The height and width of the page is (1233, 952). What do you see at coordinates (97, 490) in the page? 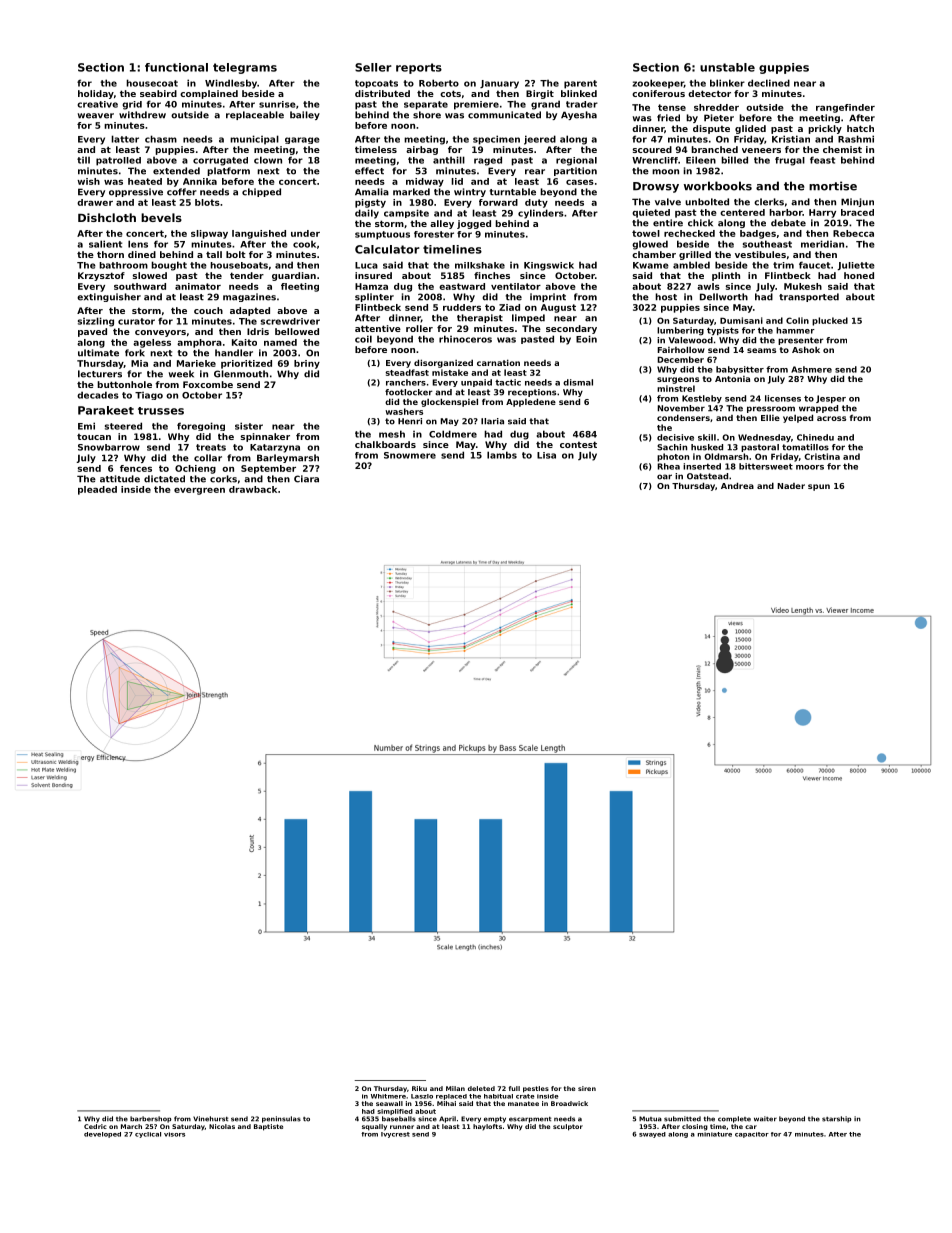
I see `pleaded` at bounding box center [97, 490].
